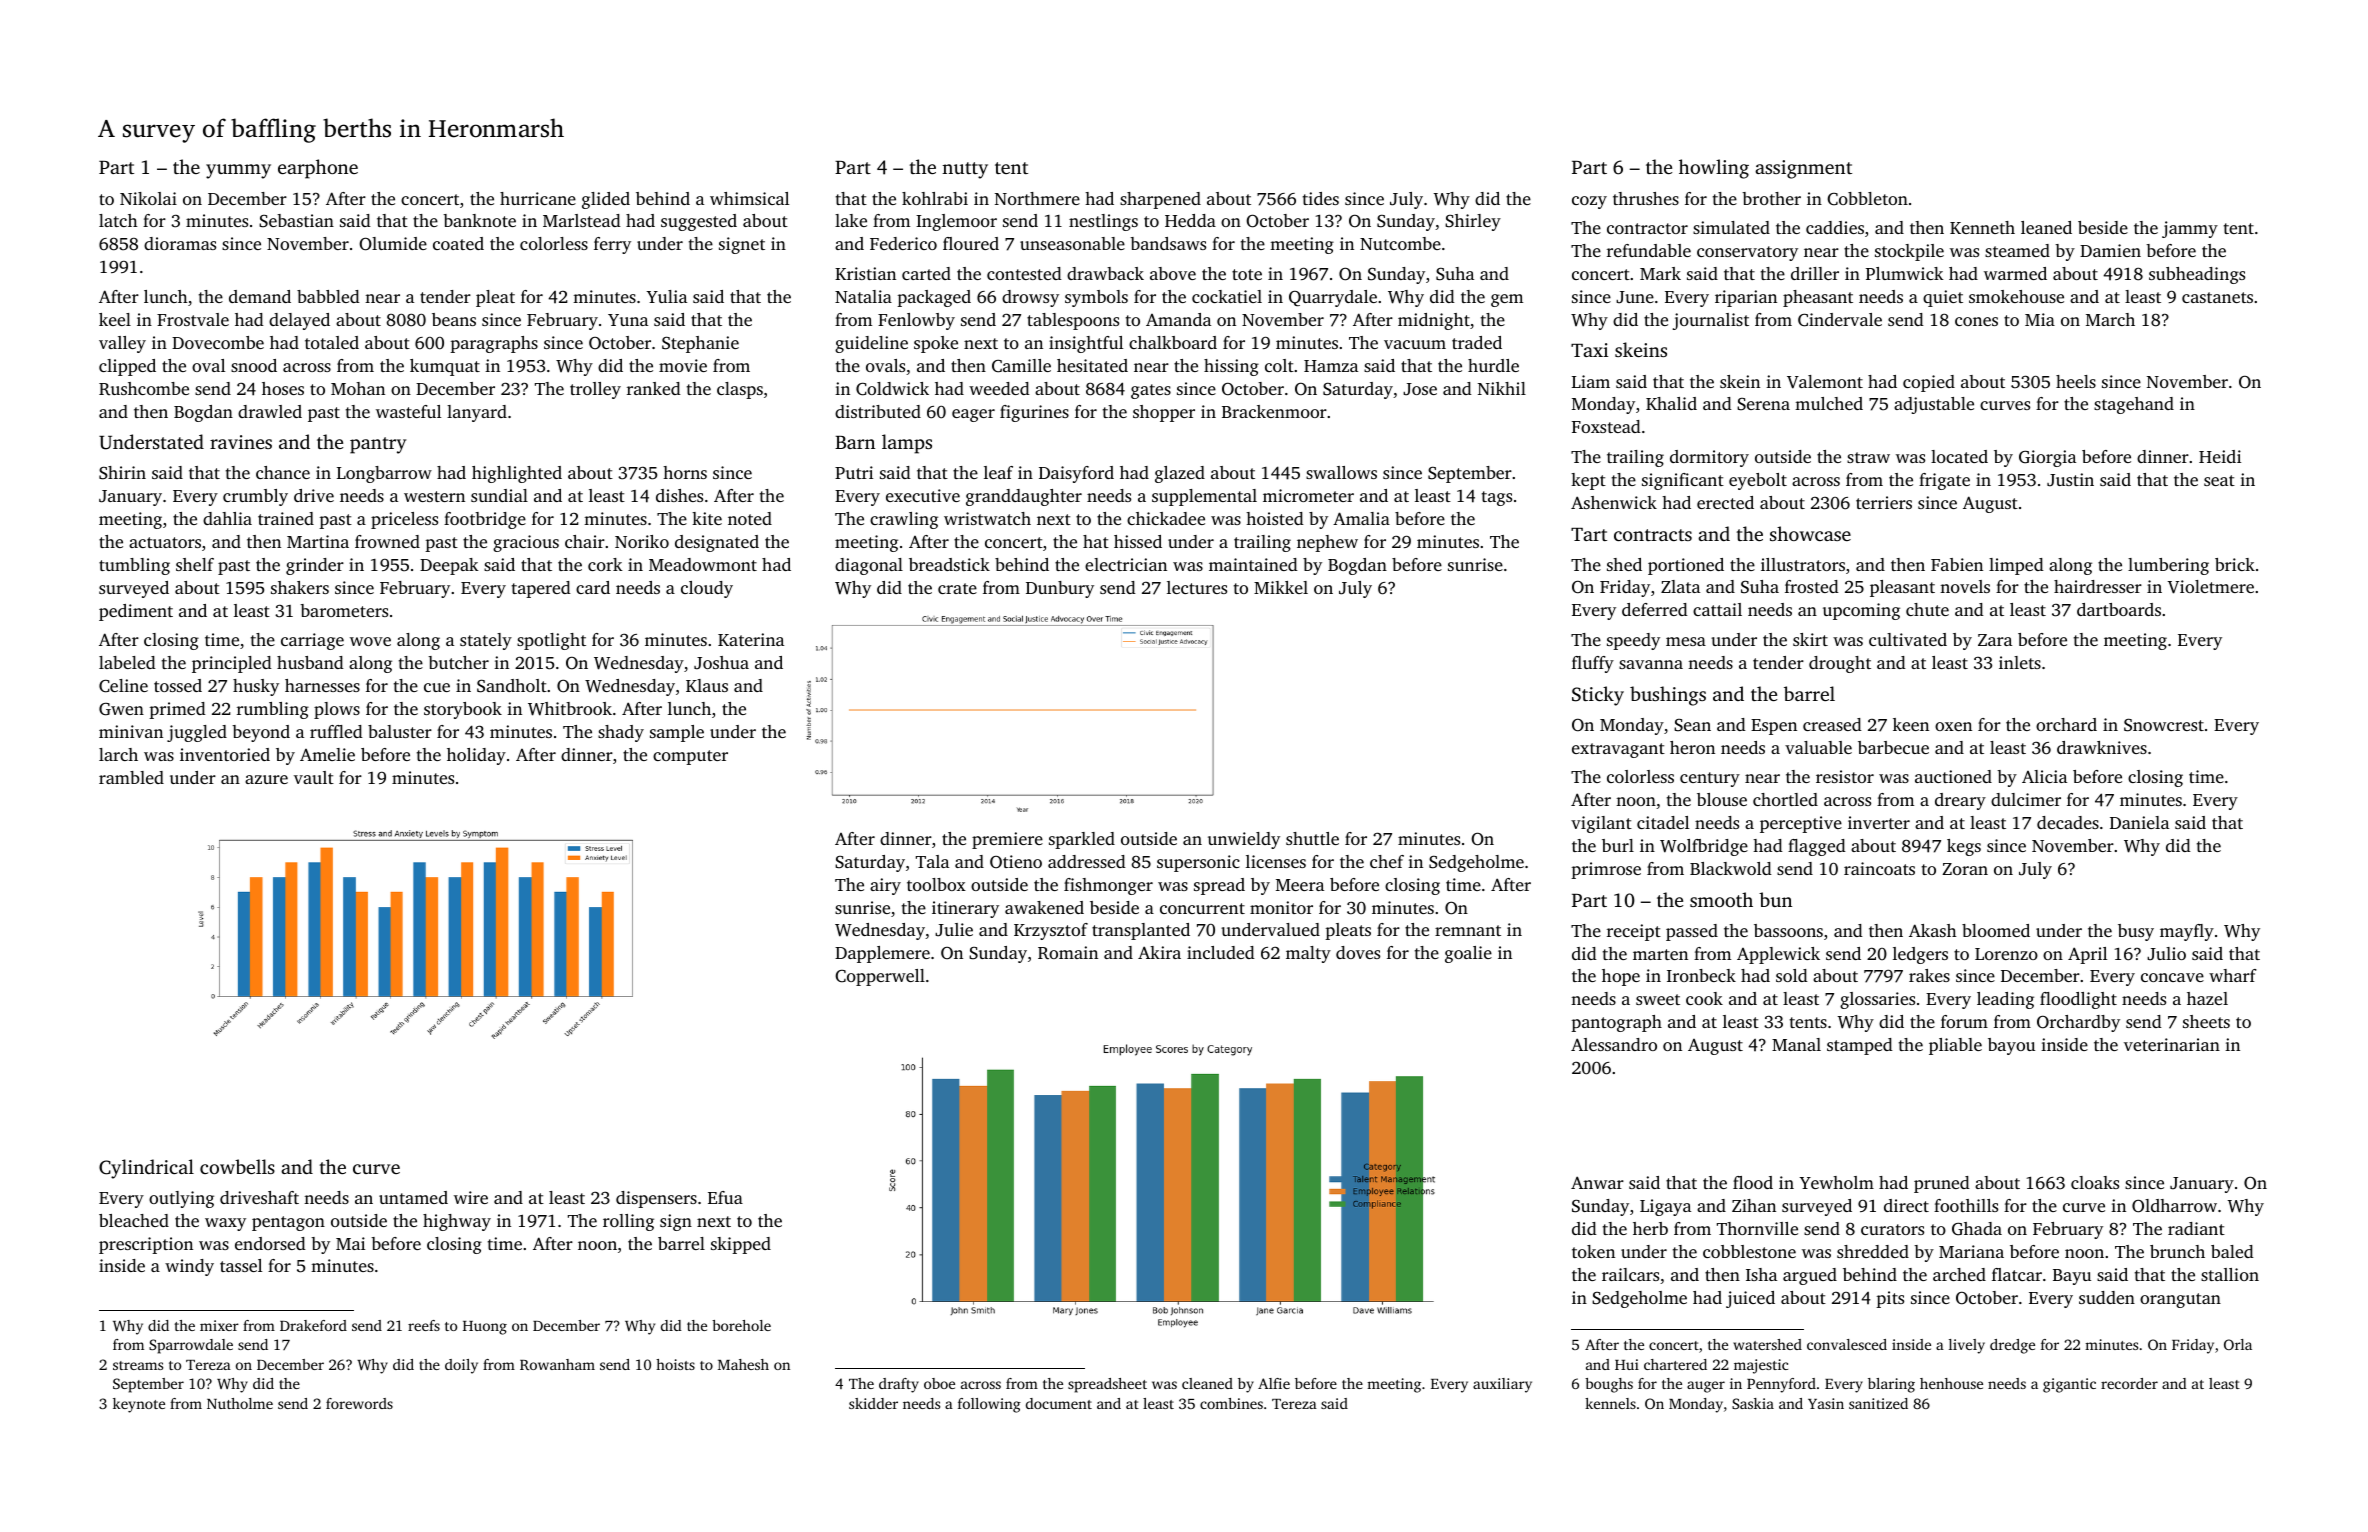  I want to click on stagehand, so click(2134, 405).
